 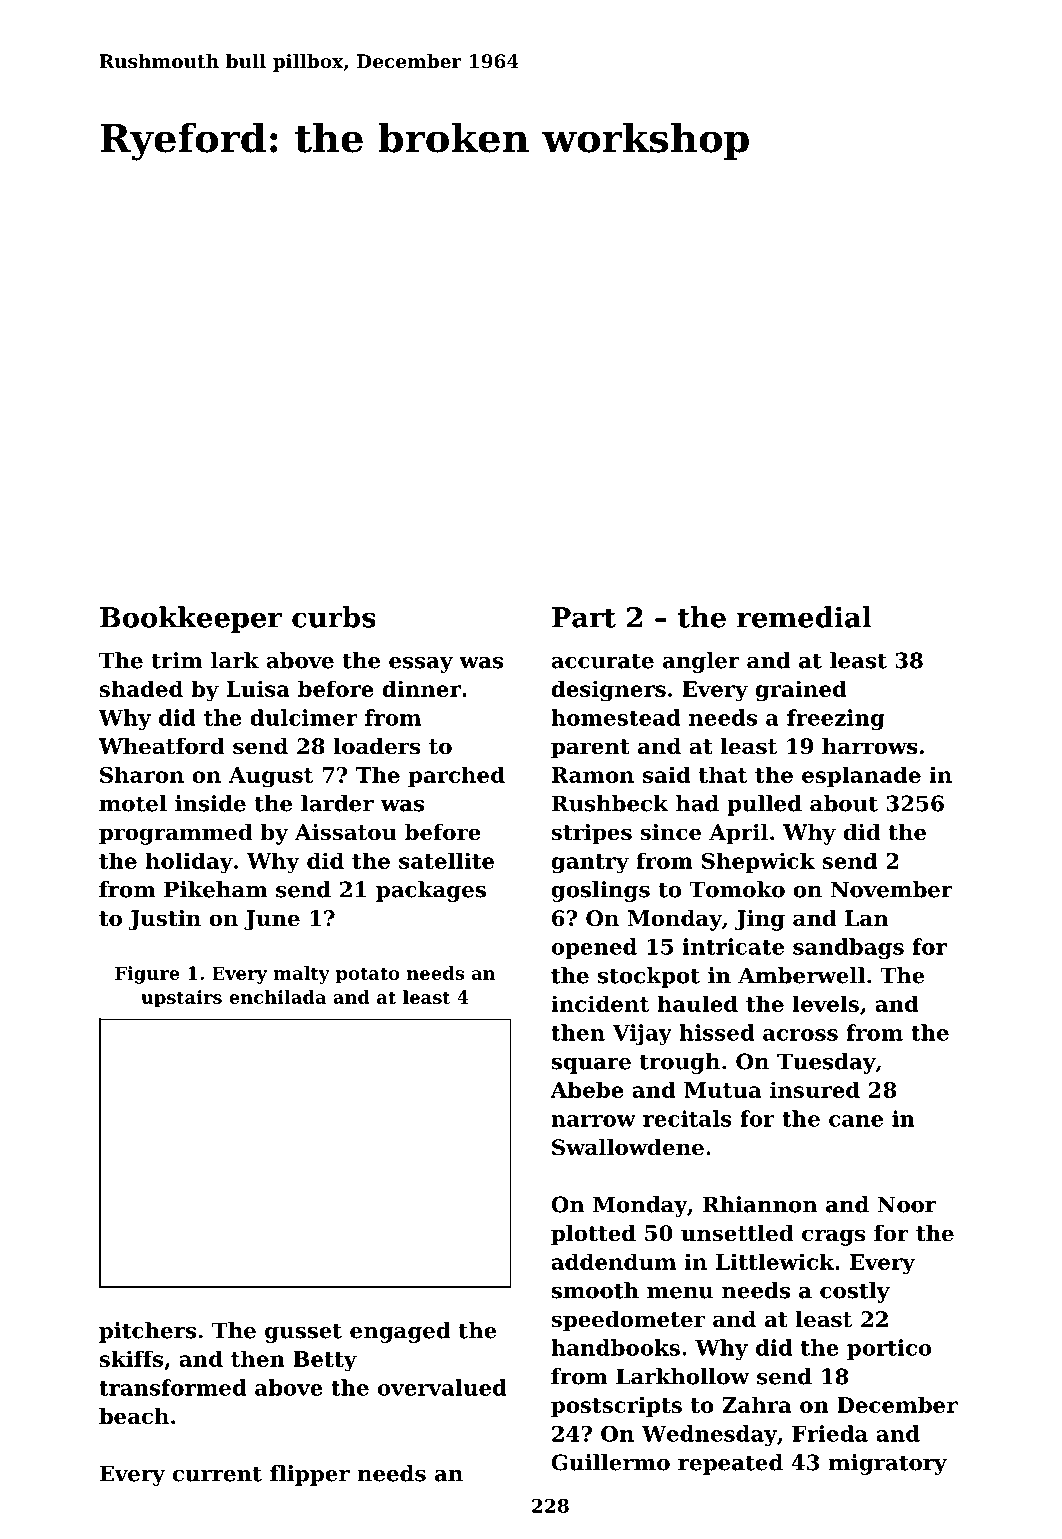 What do you see at coordinates (191, 619) in the screenshot?
I see `Bookkeeper` at bounding box center [191, 619].
